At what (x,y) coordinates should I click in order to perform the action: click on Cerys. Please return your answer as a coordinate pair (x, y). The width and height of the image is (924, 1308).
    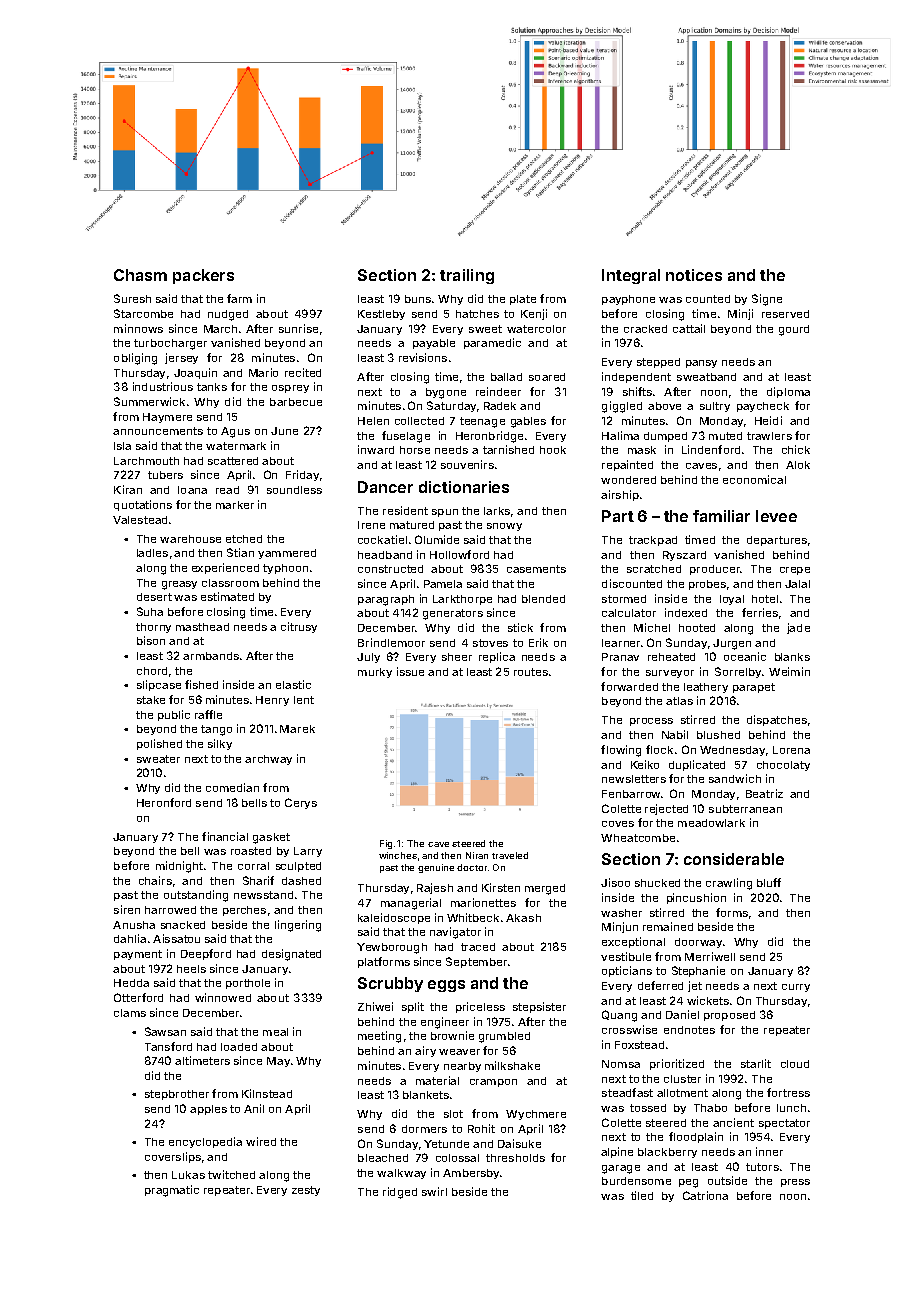
    Looking at the image, I should click on (301, 803).
